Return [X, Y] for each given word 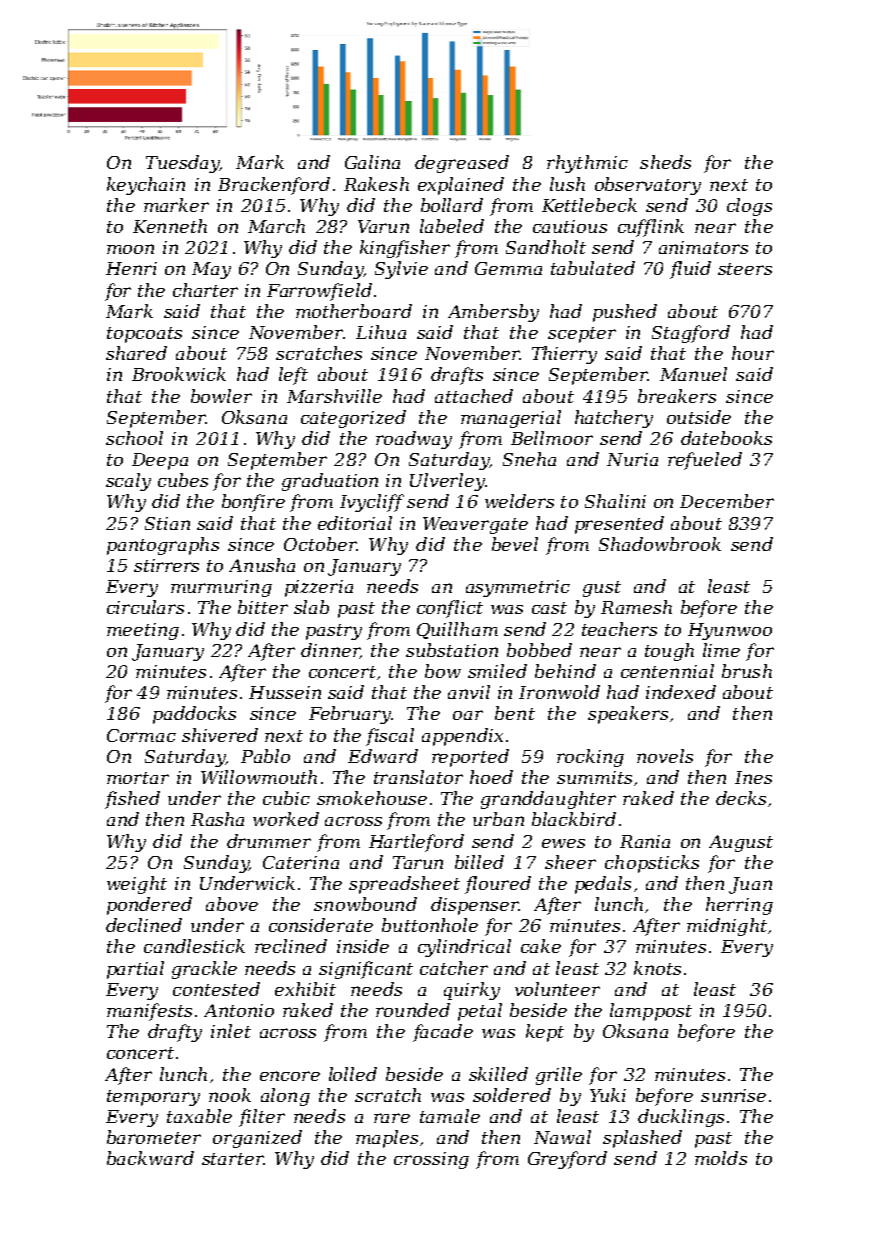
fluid [690, 270]
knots [657, 968]
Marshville [334, 396]
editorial [355, 523]
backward [150, 1158]
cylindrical [464, 948]
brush [747, 671]
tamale [450, 1116]
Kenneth [170, 226]
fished [132, 800]
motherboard [354, 311]
